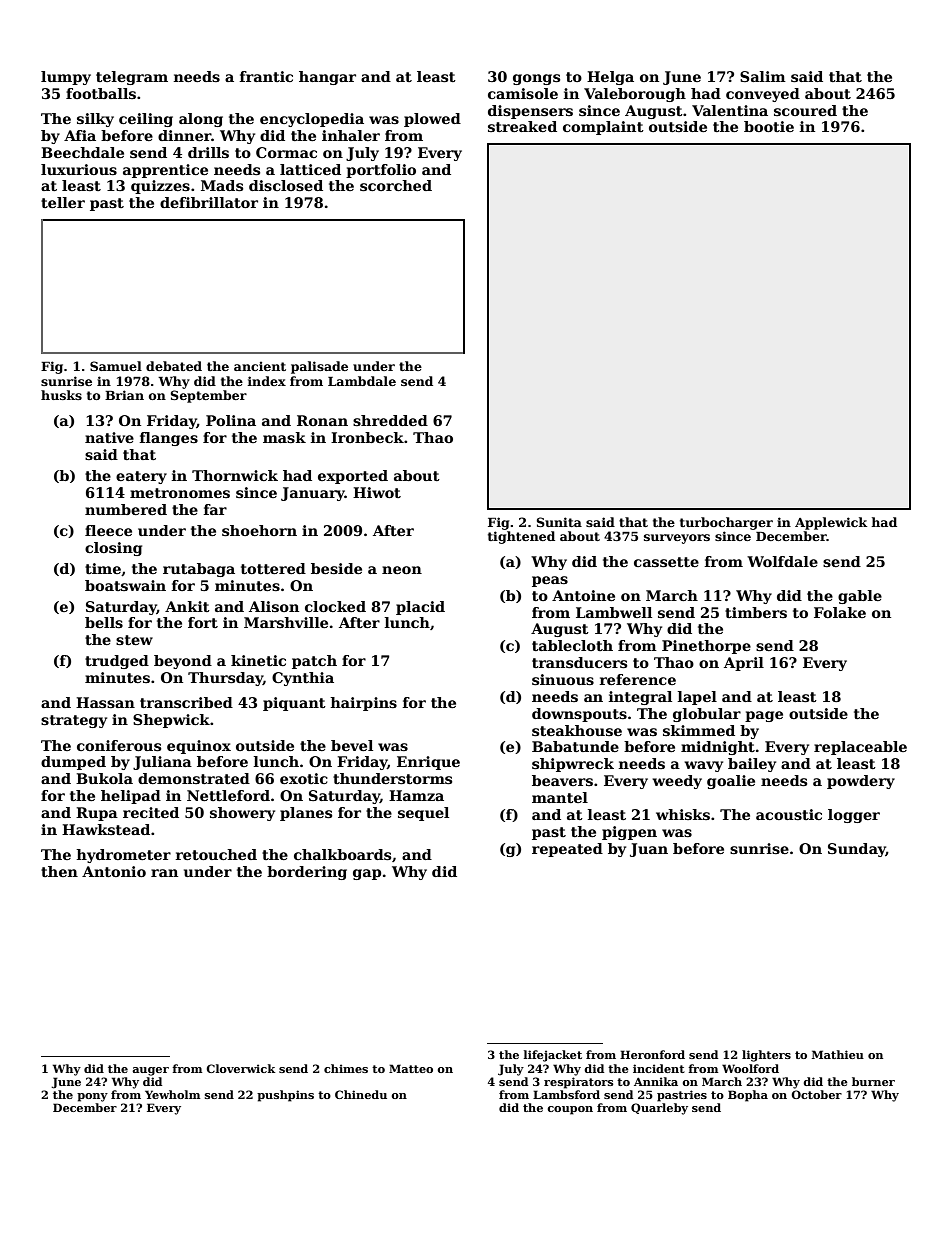 Image resolution: width=952 pixels, height=1233 pixels. I want to click on gongs, so click(536, 79).
